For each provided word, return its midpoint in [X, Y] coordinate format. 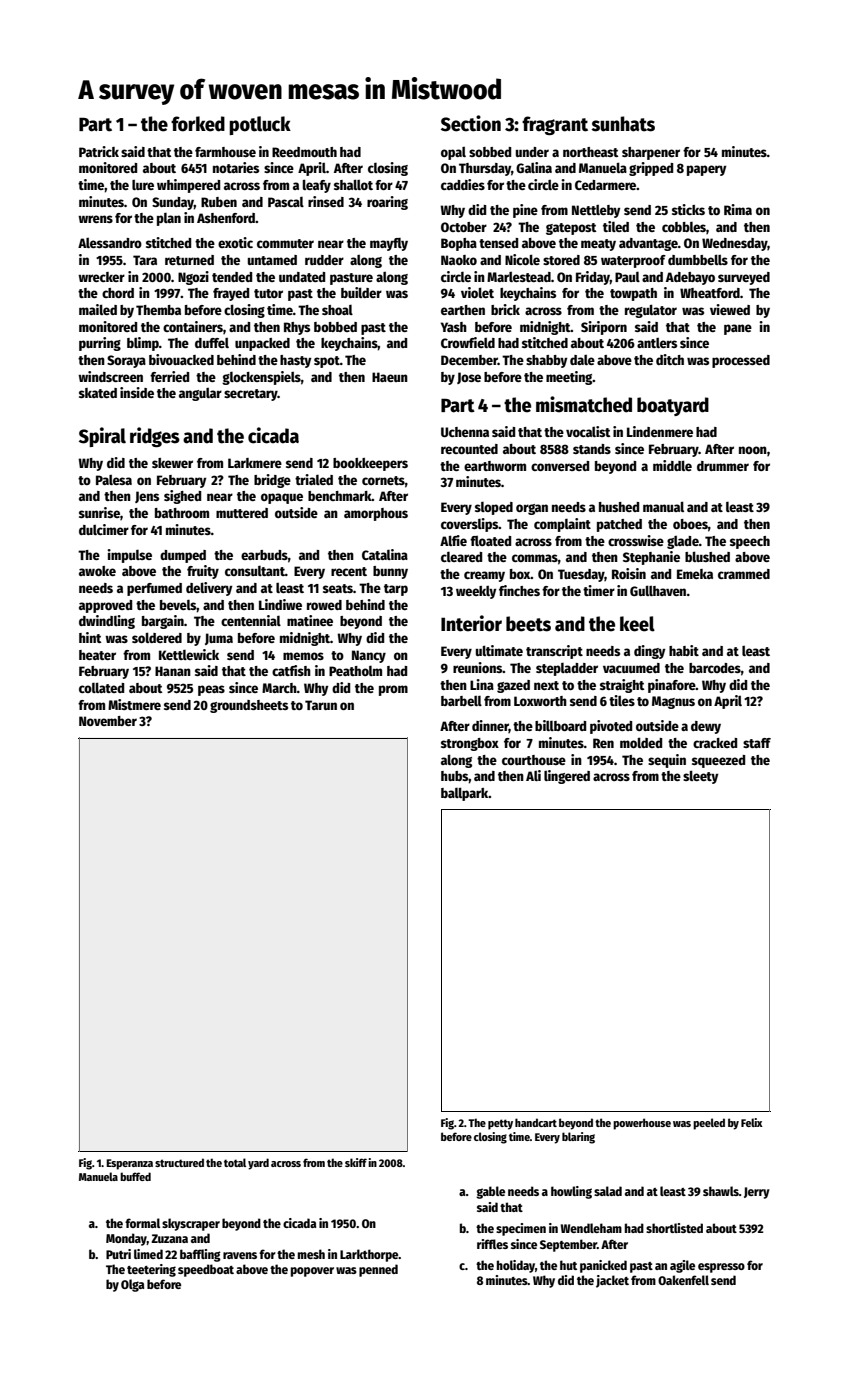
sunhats [623, 124]
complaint [562, 525]
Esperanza [129, 1164]
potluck [260, 125]
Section [471, 123]
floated [490, 541]
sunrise [99, 512]
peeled [709, 1124]
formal [142, 1223]
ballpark [465, 794]
